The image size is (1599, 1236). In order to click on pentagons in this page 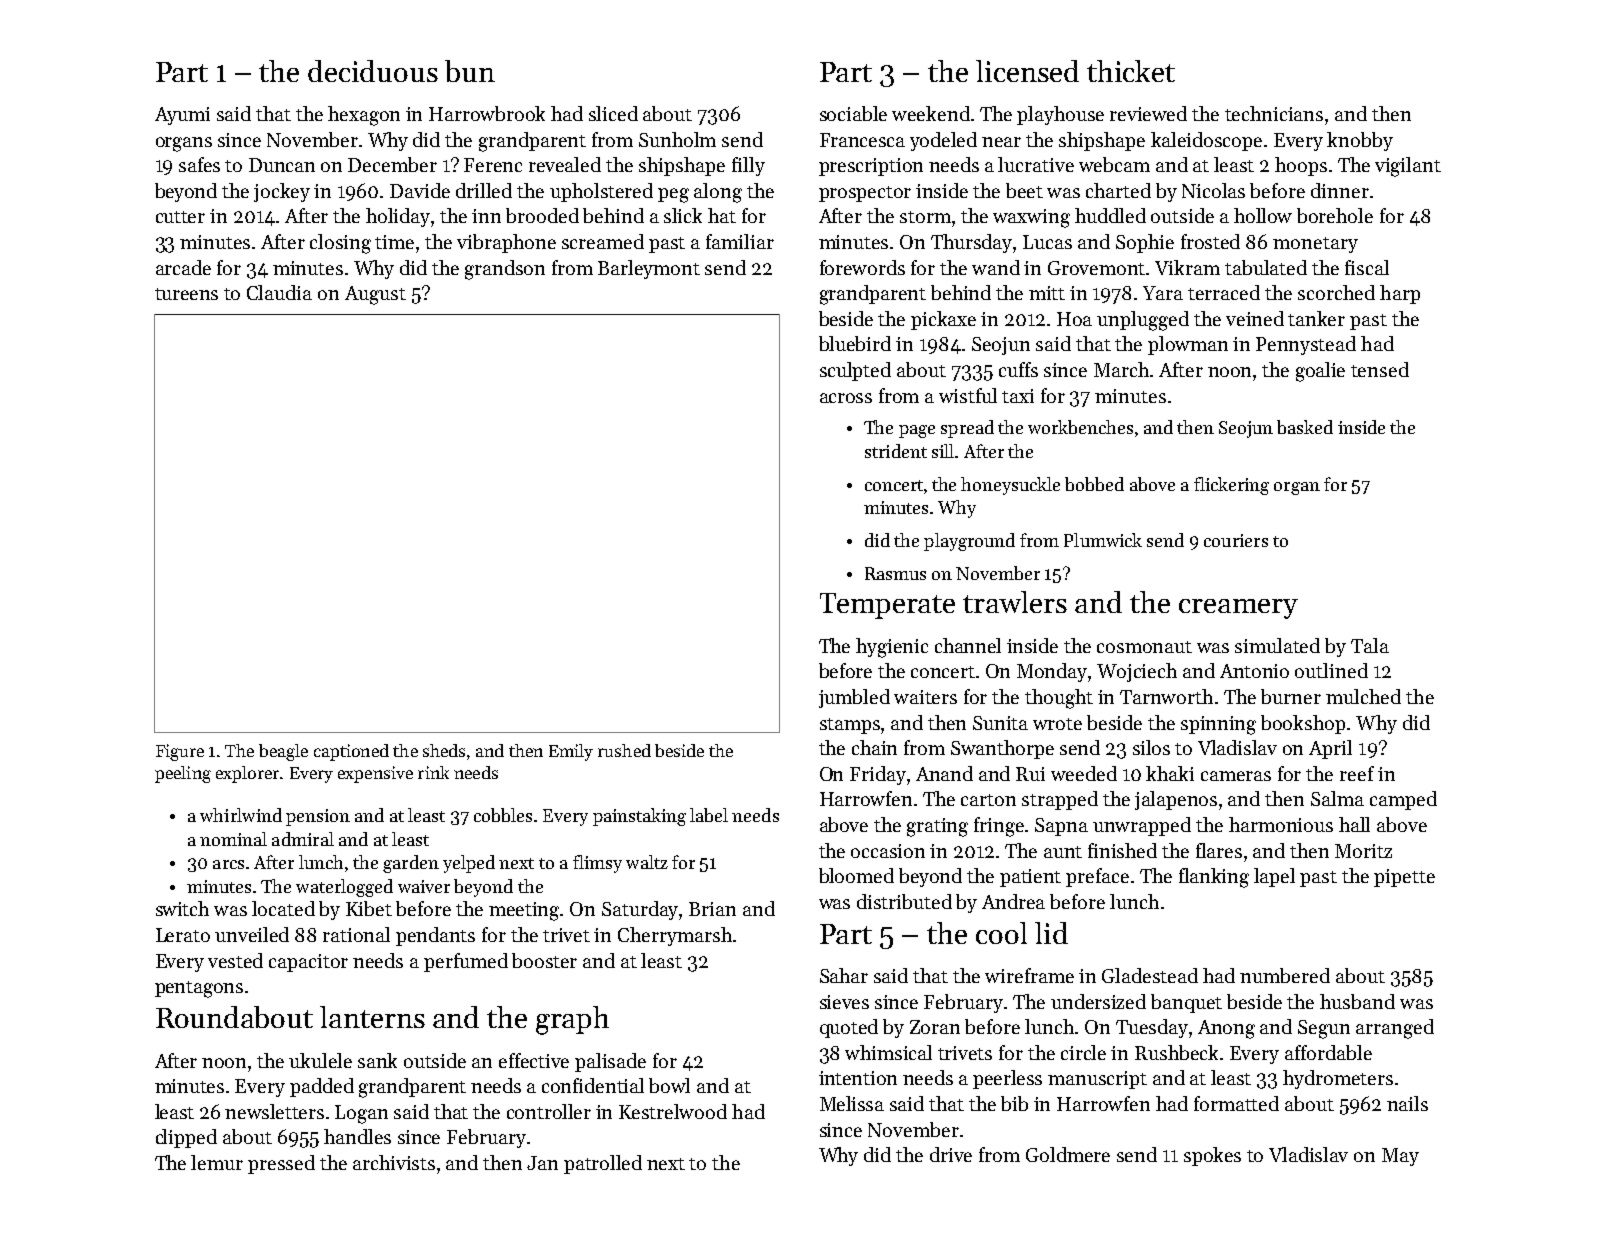, I will do `click(199, 989)`.
